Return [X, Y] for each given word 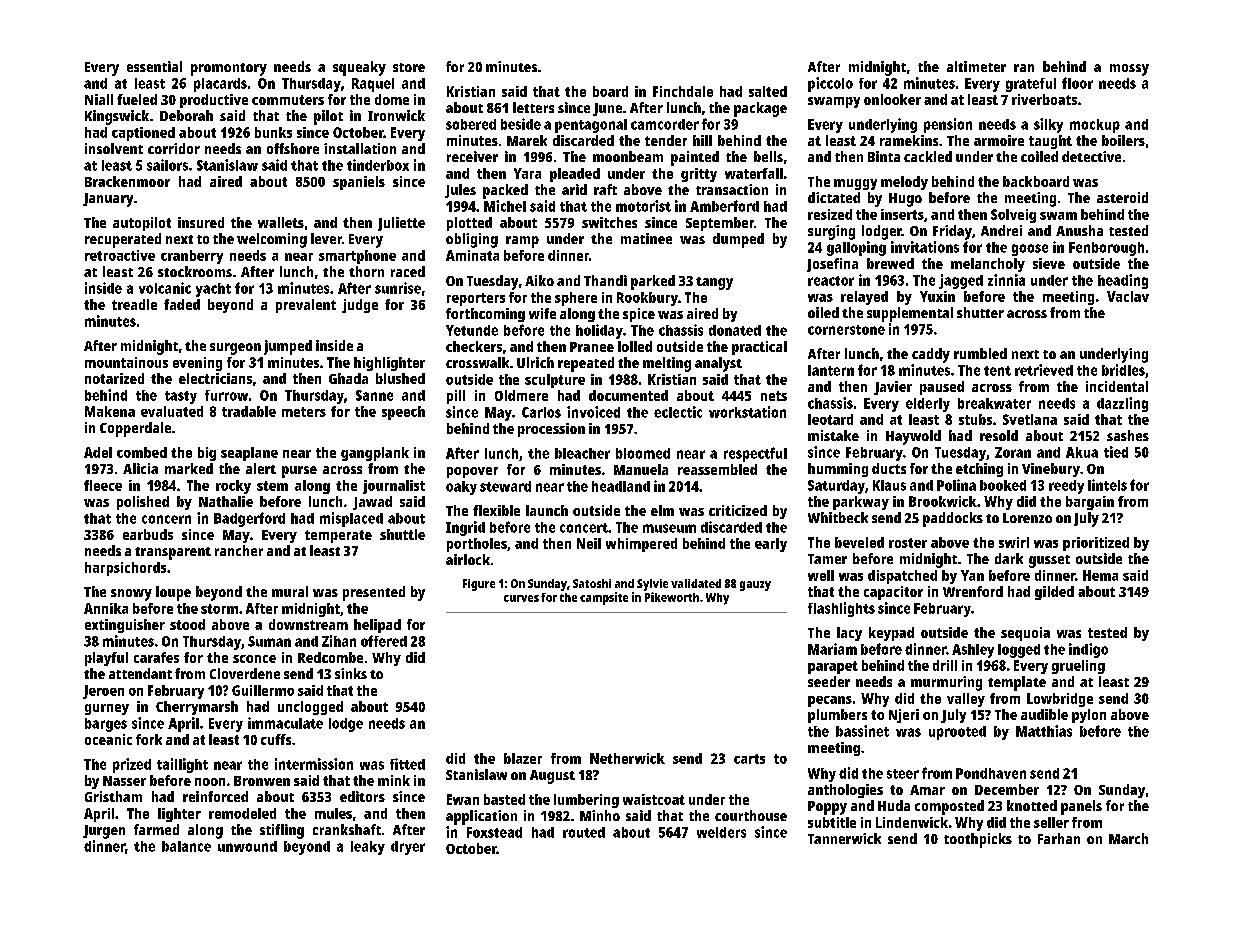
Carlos [541, 412]
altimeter [976, 66]
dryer [408, 848]
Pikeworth [672, 597]
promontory [229, 69]
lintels [1107, 485]
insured [201, 222]
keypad [891, 634]
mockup [1095, 126]
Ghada [348, 378]
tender [666, 140]
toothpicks [978, 840]
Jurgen [104, 832]
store [409, 67]
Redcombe [330, 657]
